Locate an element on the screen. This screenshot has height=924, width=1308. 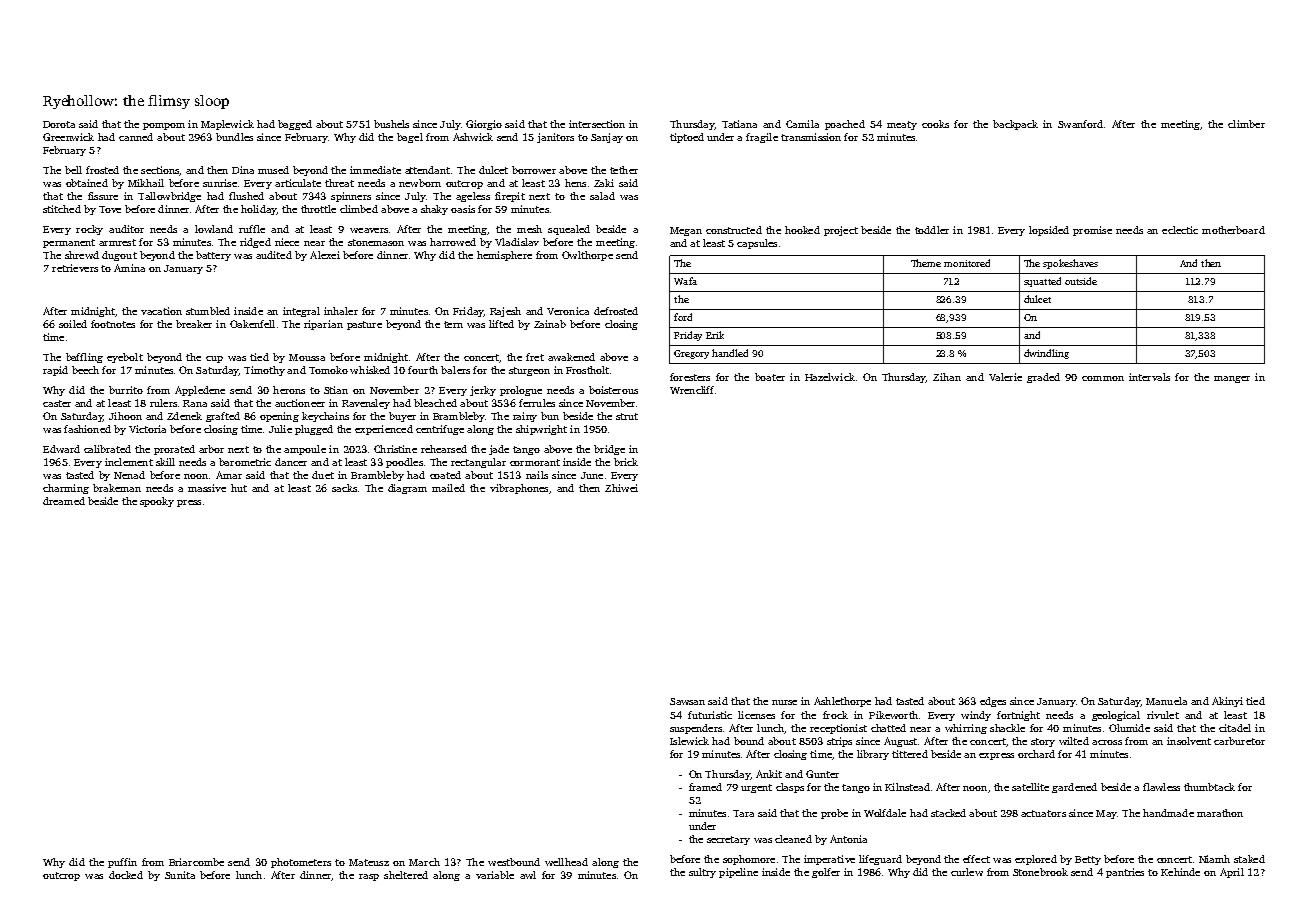
Sawsan is located at coordinates (687, 701).
